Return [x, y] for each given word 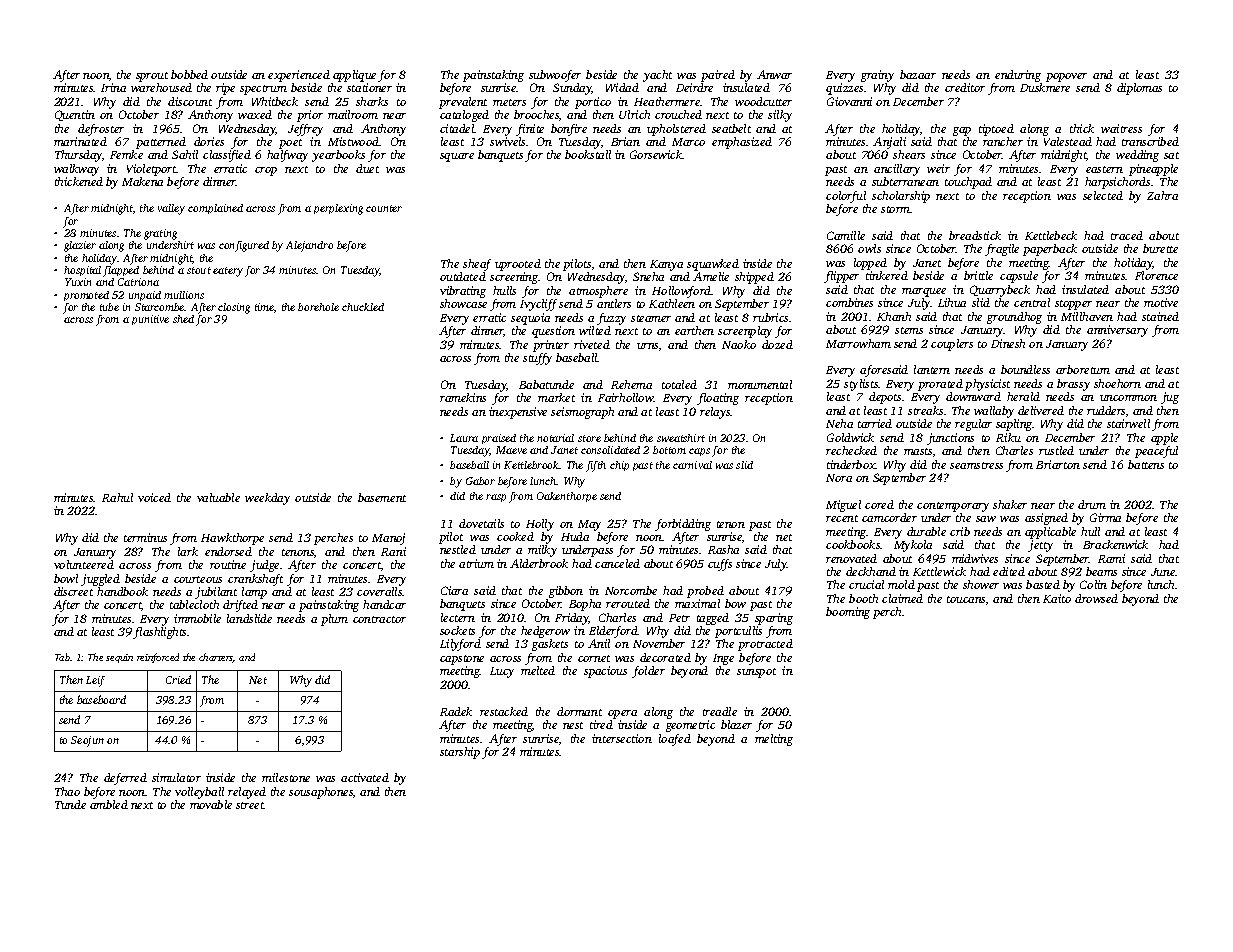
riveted [592, 344]
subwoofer [555, 76]
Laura [464, 438]
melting [774, 740]
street [250, 805]
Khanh [894, 316]
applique [354, 76]
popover [1066, 77]
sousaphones [321, 793]
